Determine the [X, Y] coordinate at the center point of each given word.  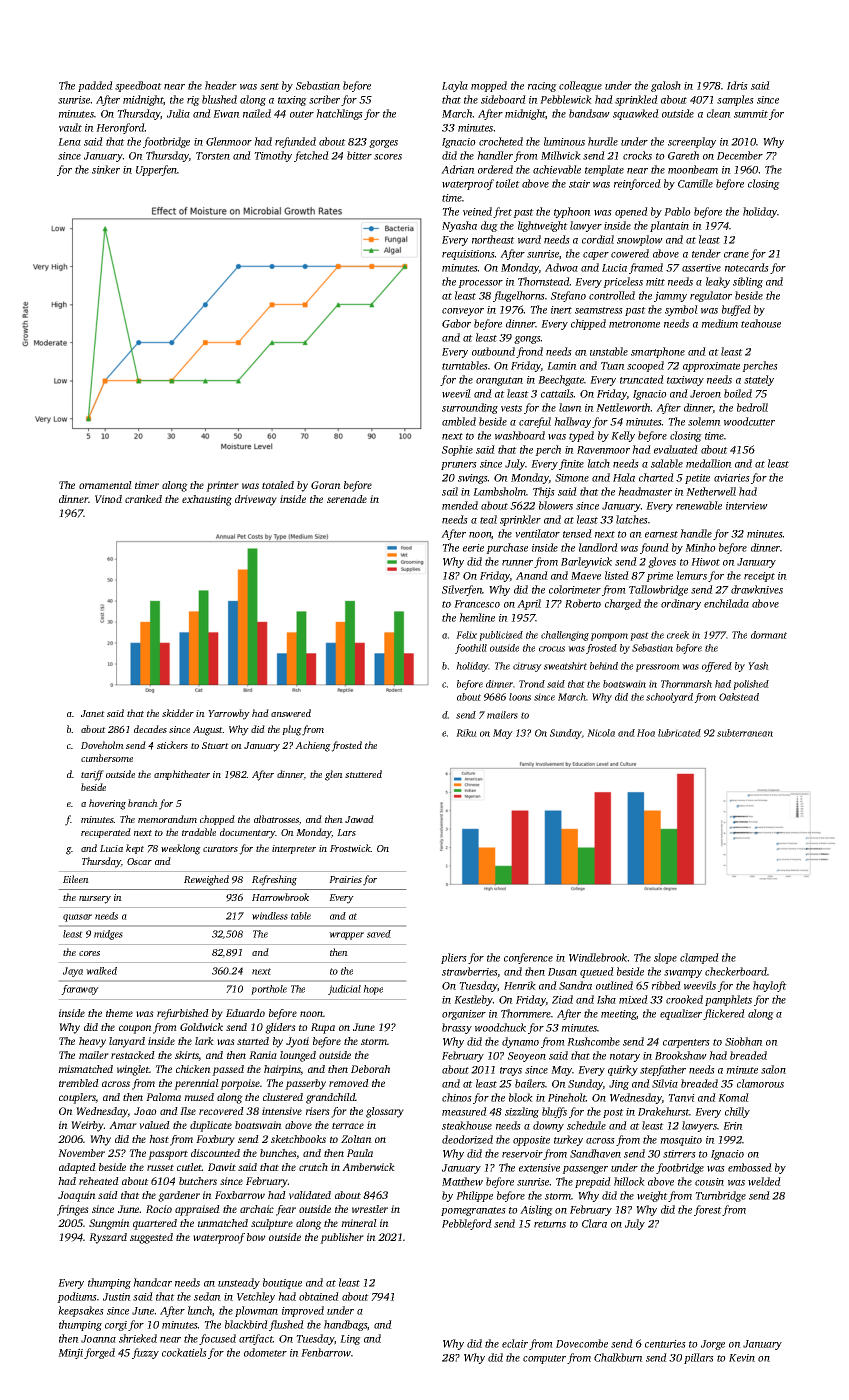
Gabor [456, 323]
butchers [198, 1181]
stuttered [363, 774]
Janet [93, 713]
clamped [699, 958]
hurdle [603, 141]
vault [70, 127]
